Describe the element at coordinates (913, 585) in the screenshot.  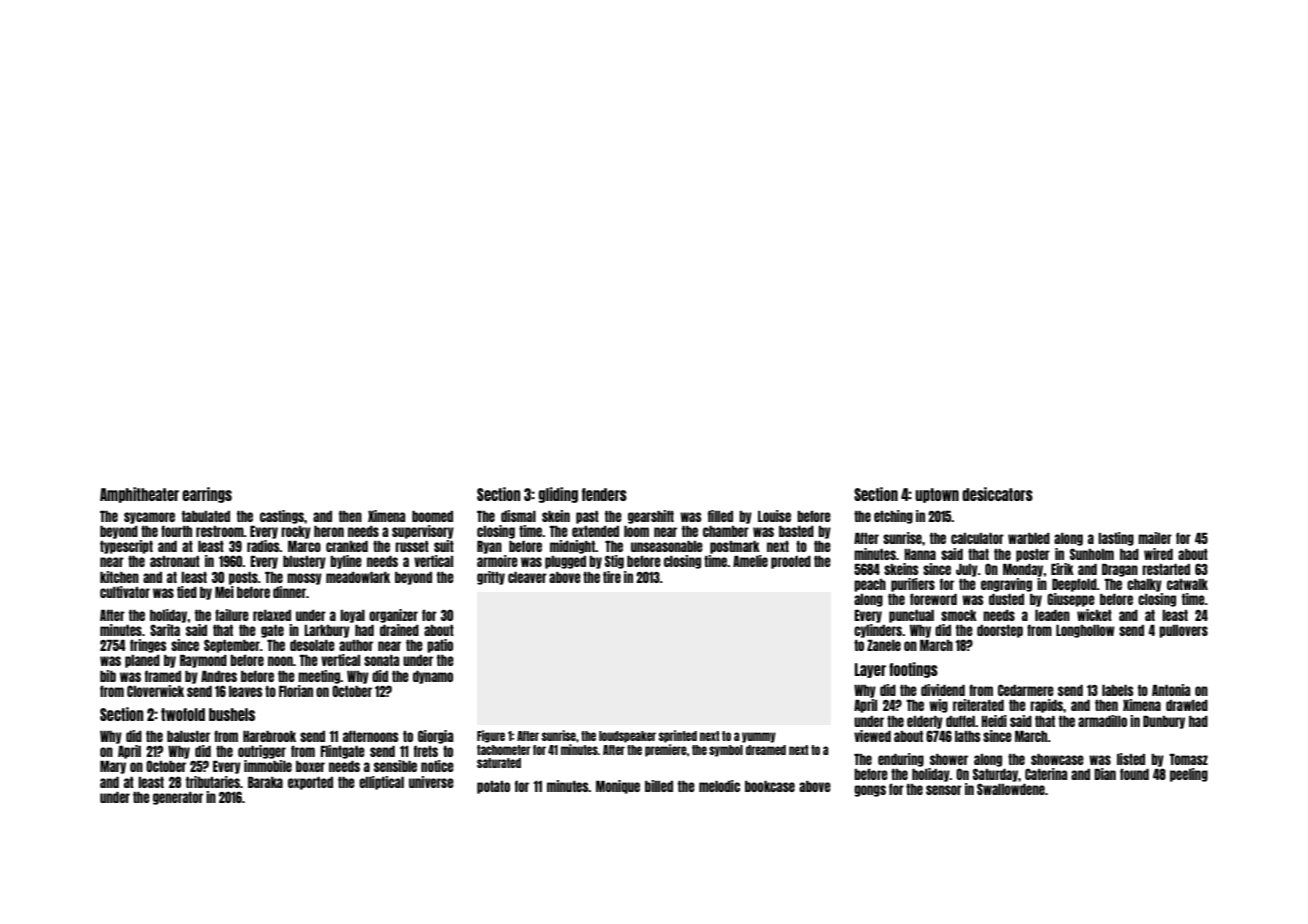
I see `purifiers` at that location.
